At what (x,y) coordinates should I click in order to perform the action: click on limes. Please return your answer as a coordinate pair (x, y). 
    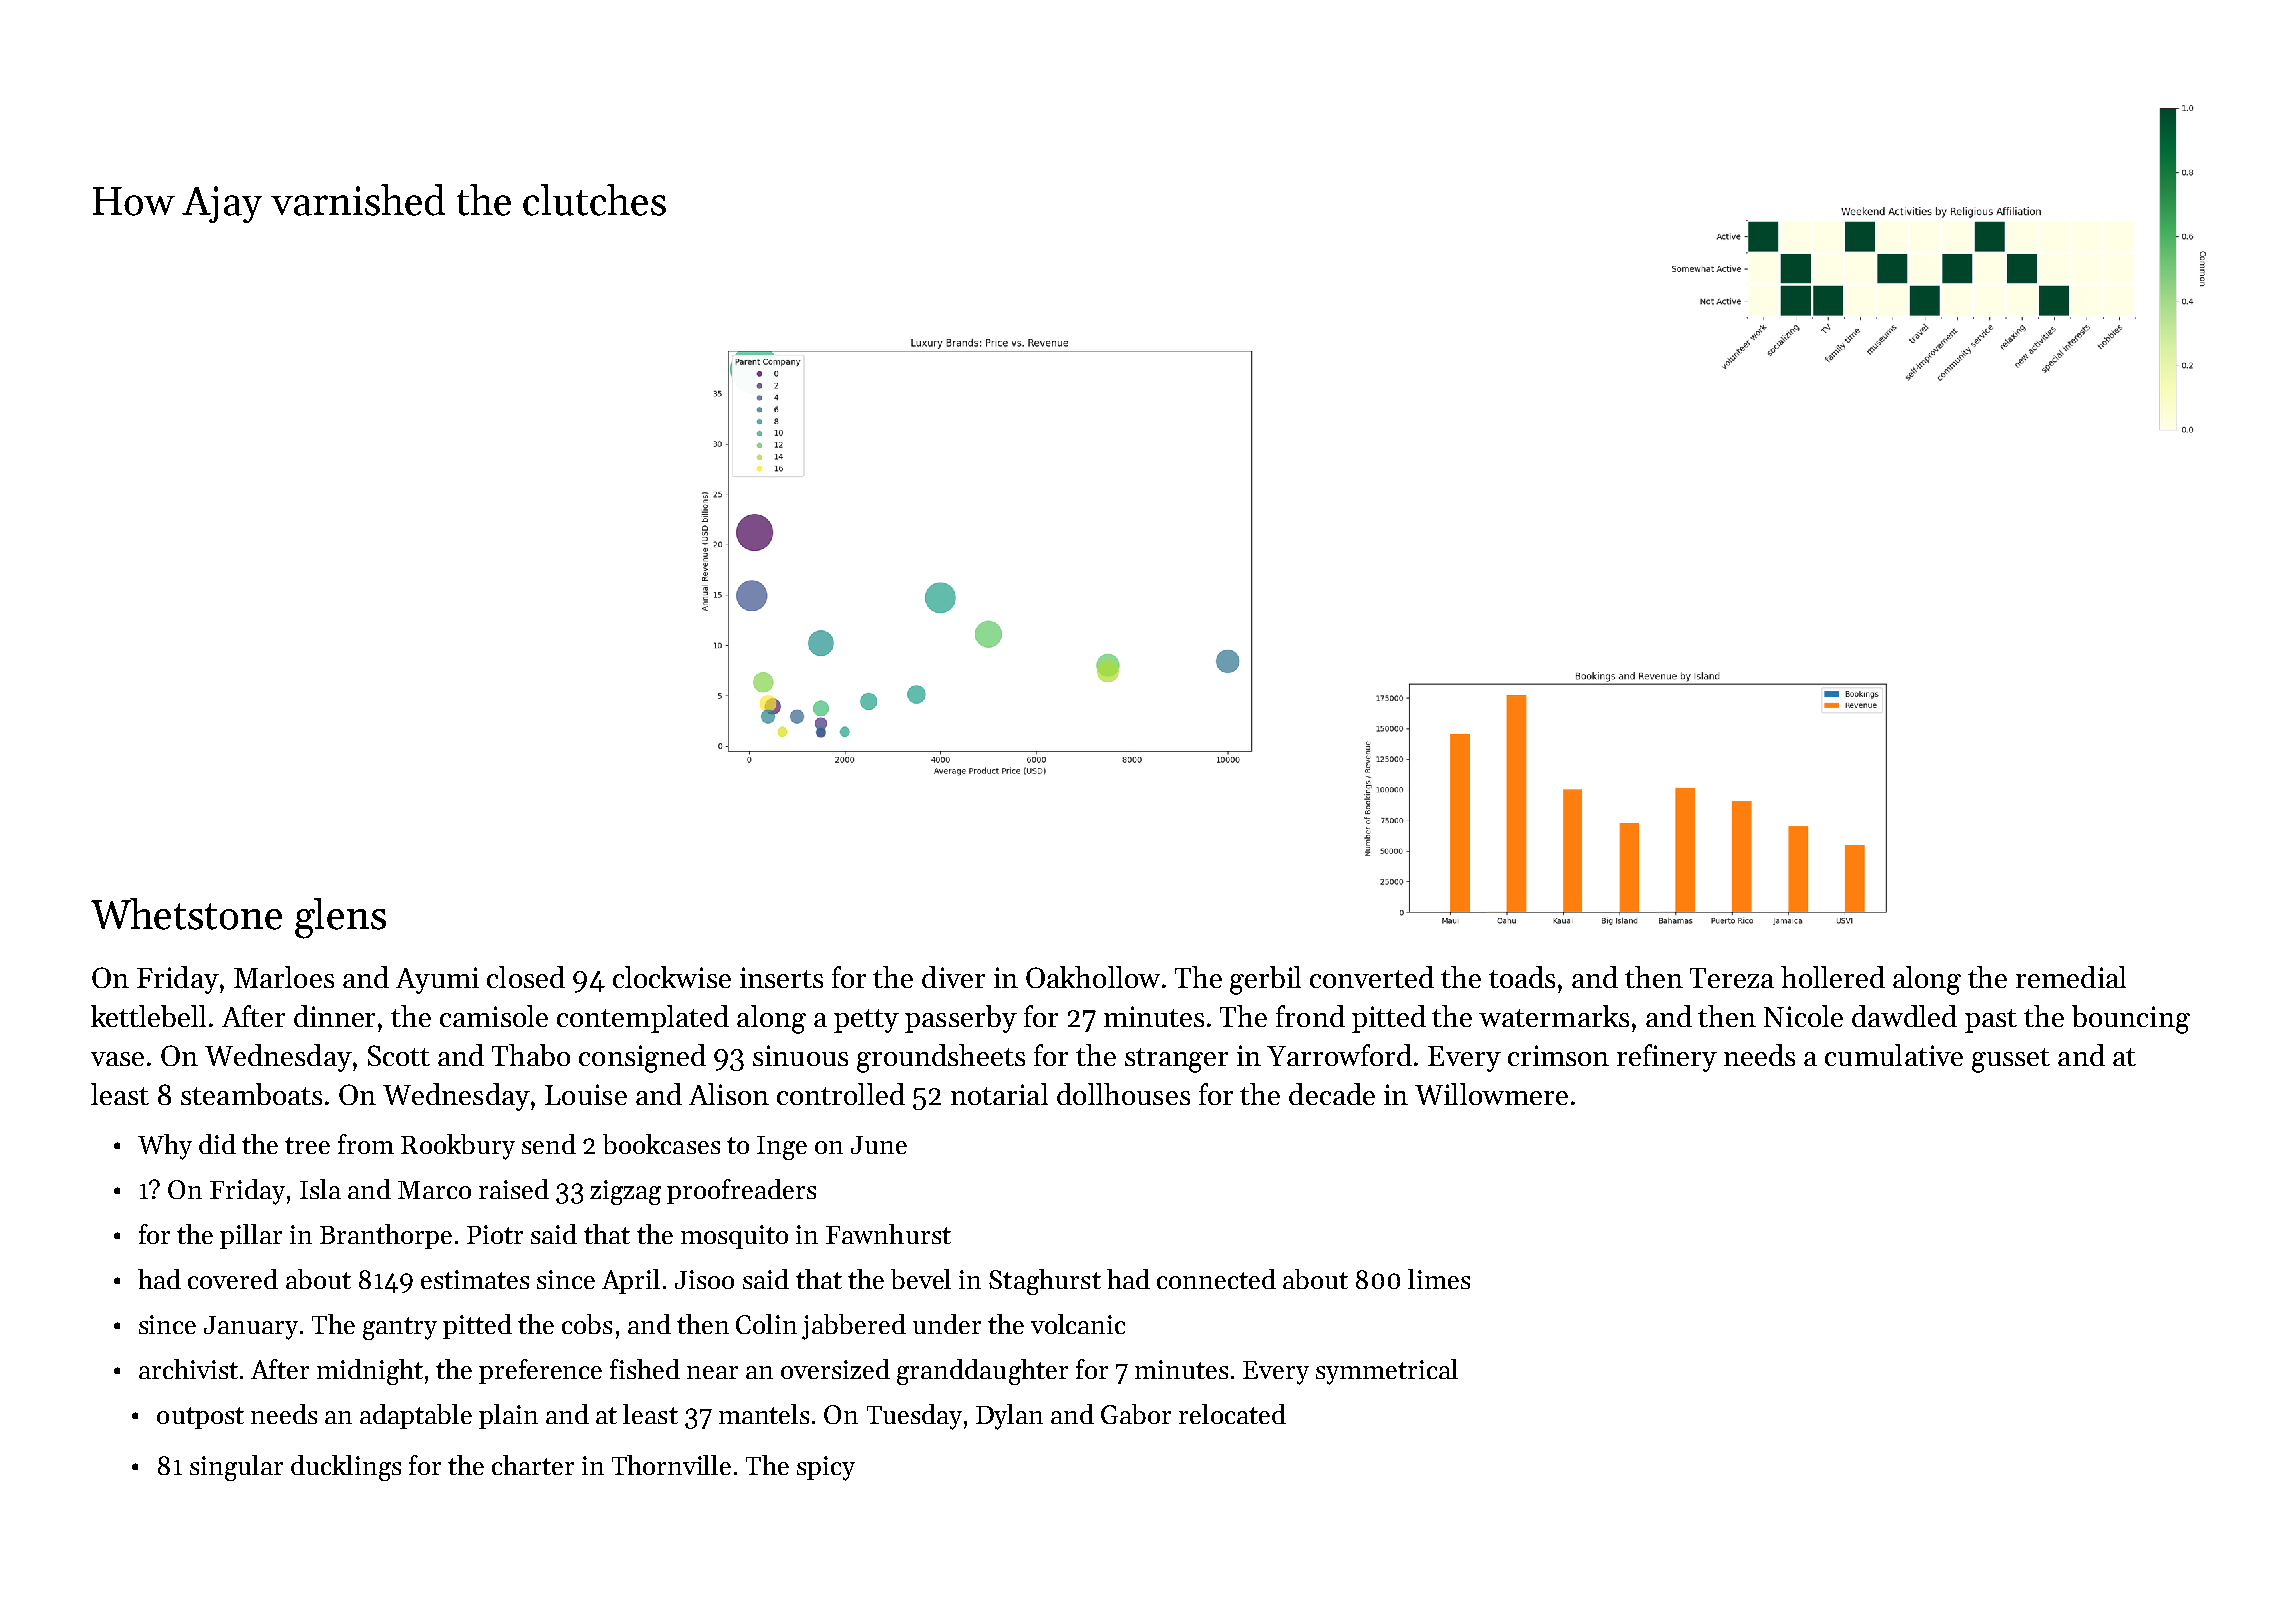
    Looking at the image, I should click on (1439, 1279).
